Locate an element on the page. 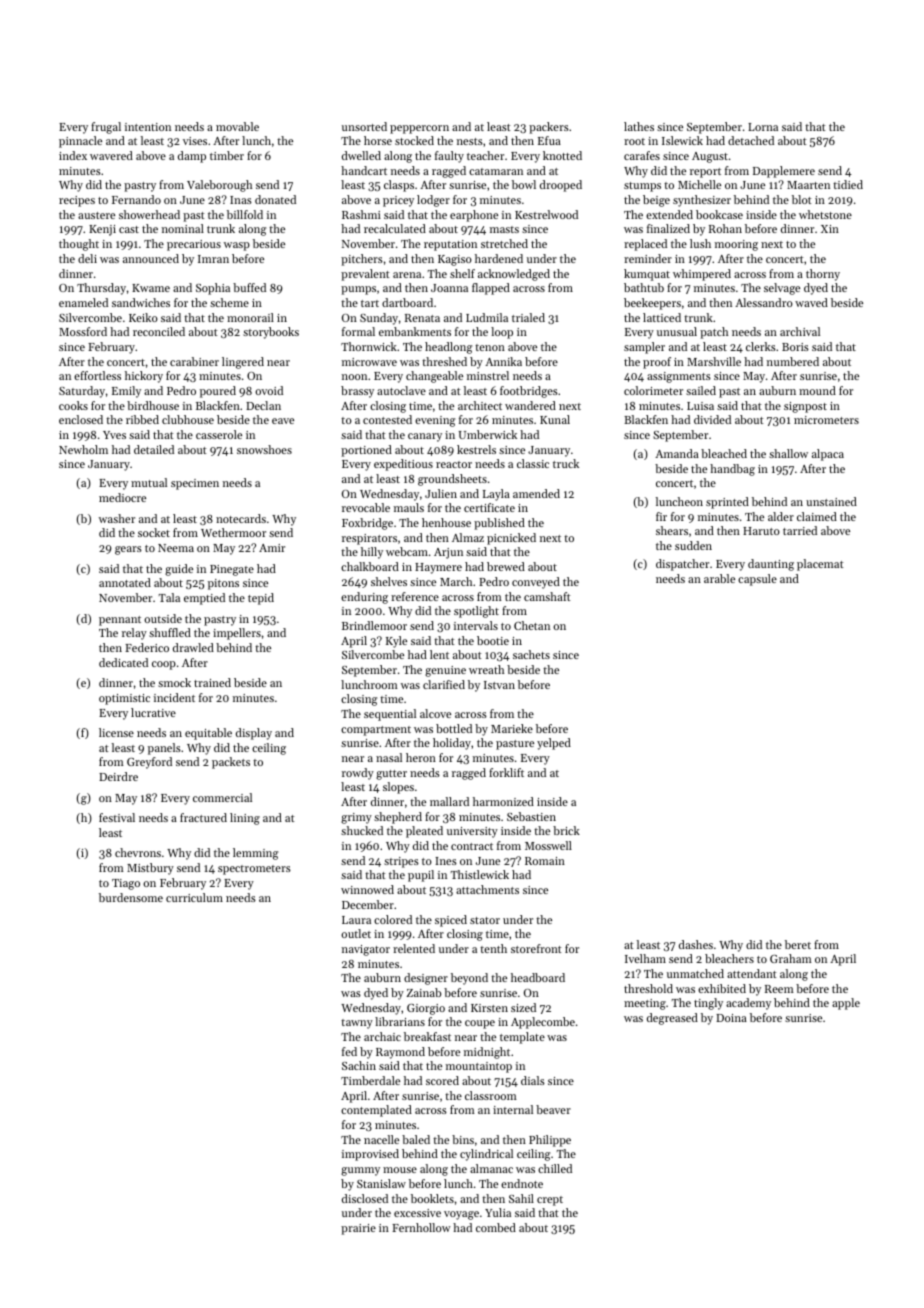 Image resolution: width=924 pixels, height=1308 pixels. crept is located at coordinates (550, 1201).
